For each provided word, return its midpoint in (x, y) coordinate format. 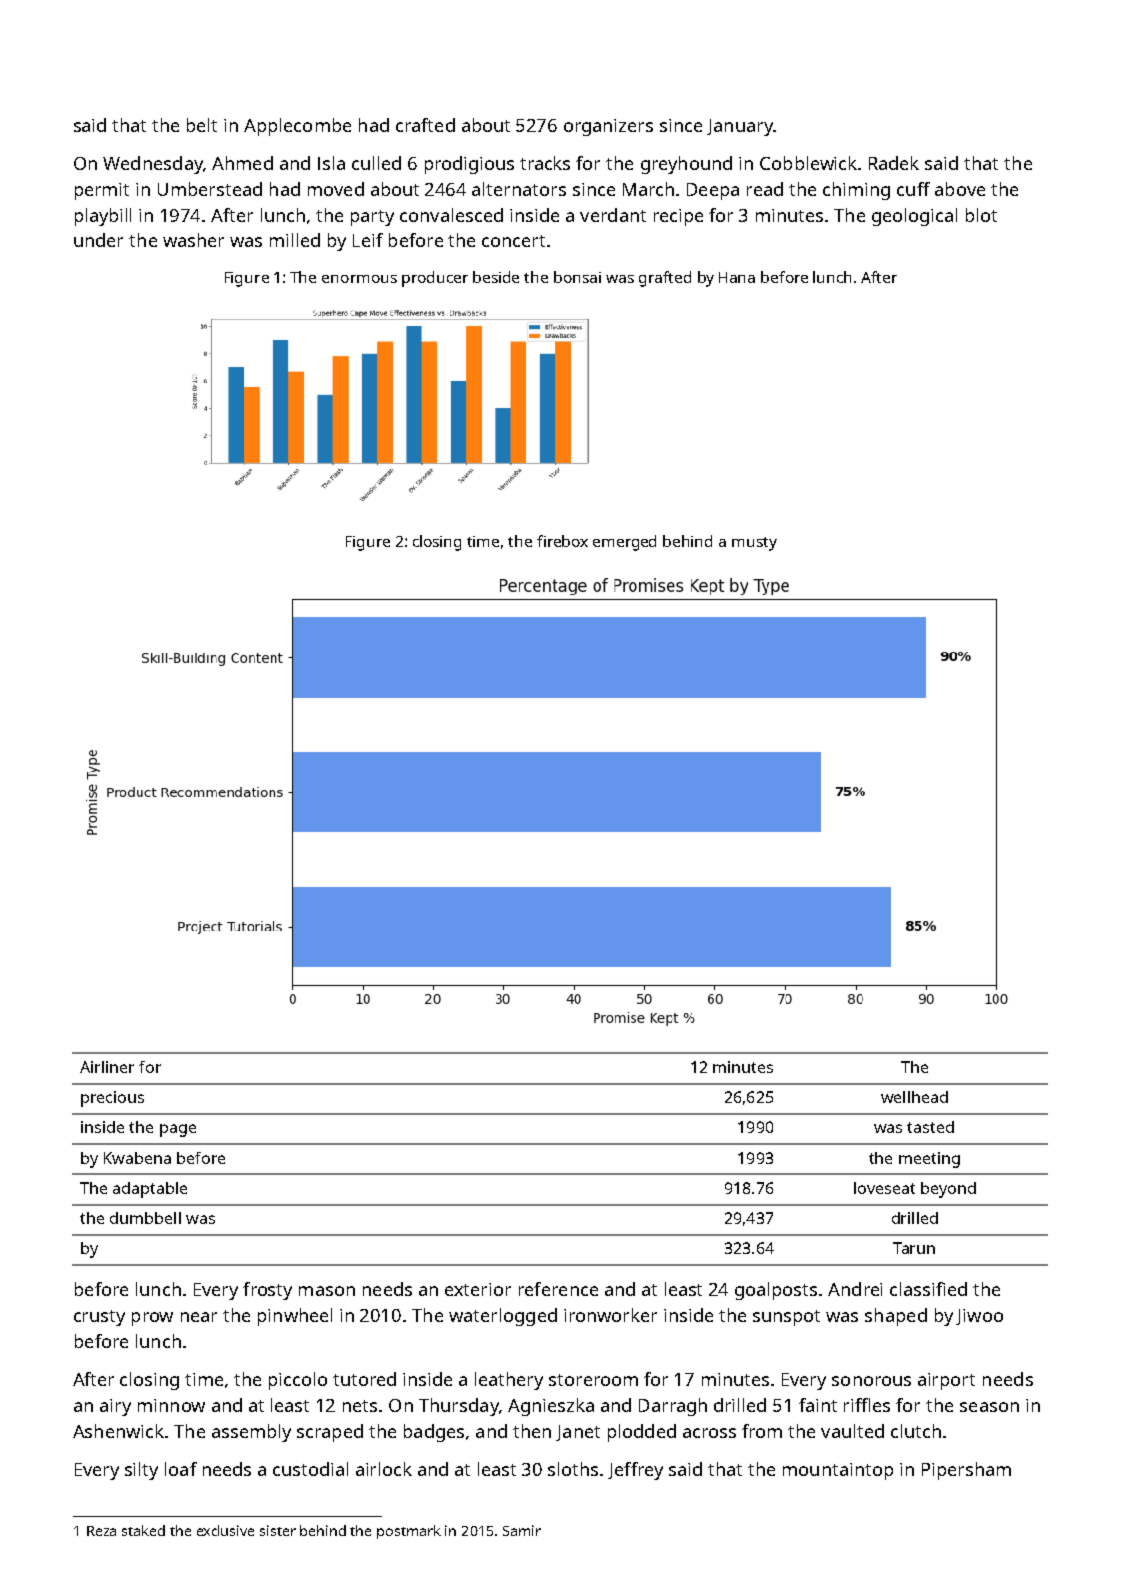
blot (981, 215)
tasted (930, 1127)
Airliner (107, 1067)
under (98, 240)
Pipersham (966, 1471)
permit (102, 191)
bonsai (577, 277)
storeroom (593, 1380)
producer (435, 279)
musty (754, 544)
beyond (948, 1190)
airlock (384, 1469)
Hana (737, 277)
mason (327, 1291)
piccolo (298, 1381)
